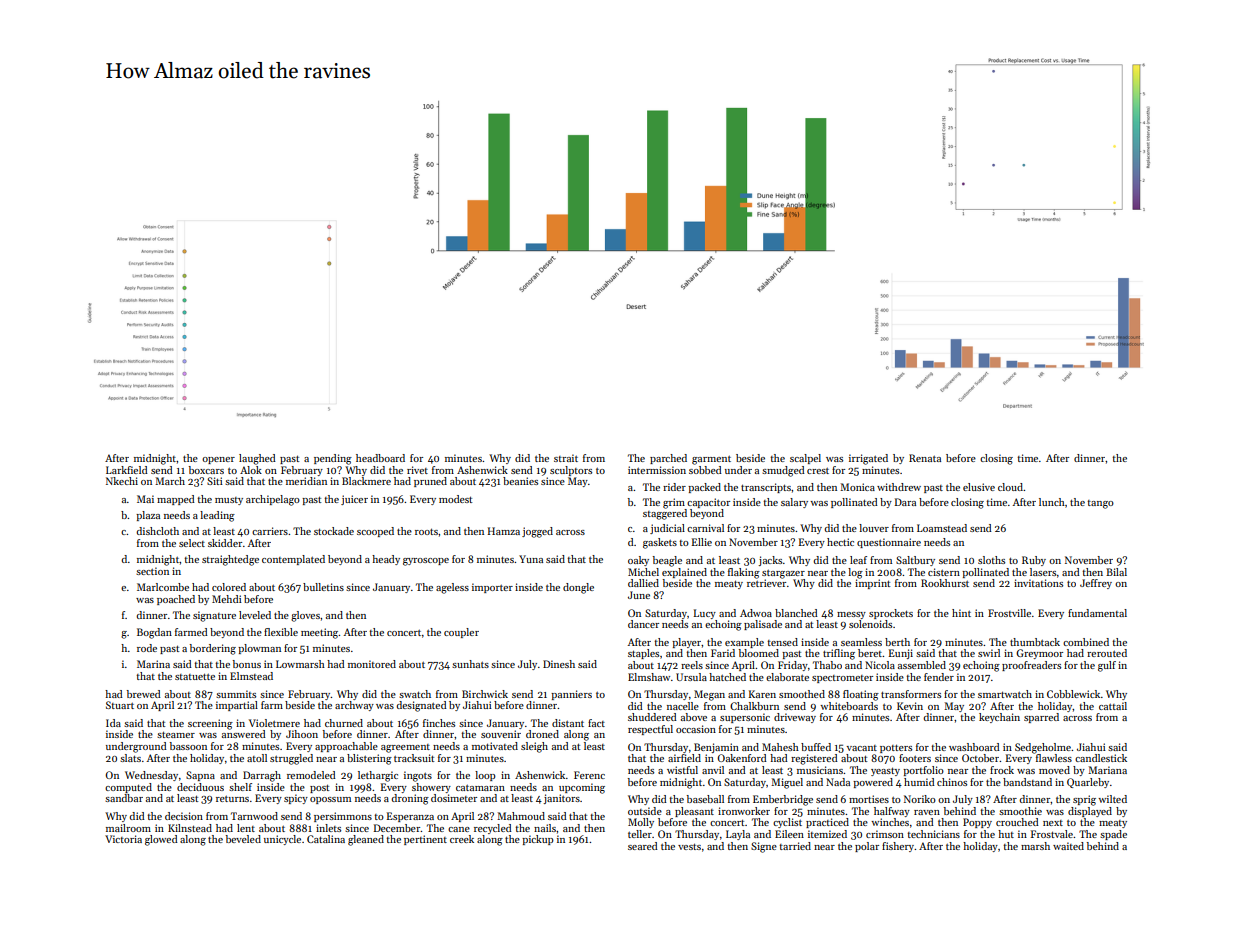 The height and width of the screenshot is (952, 1233). Describe the element at coordinates (154, 633) in the screenshot. I see `Bogdan` at that location.
